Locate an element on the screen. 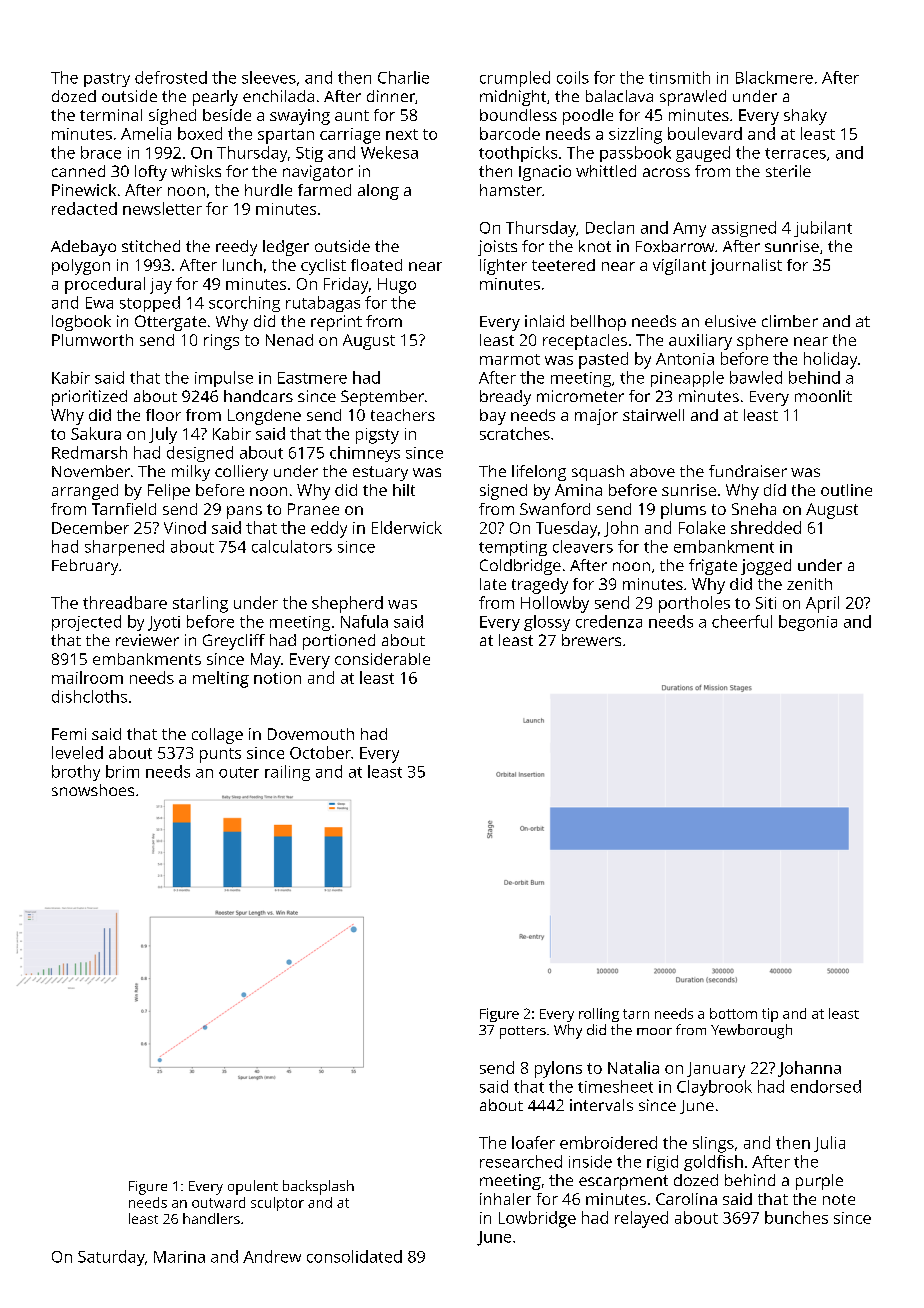 The image size is (924, 1308). Elderwick is located at coordinates (407, 527).
